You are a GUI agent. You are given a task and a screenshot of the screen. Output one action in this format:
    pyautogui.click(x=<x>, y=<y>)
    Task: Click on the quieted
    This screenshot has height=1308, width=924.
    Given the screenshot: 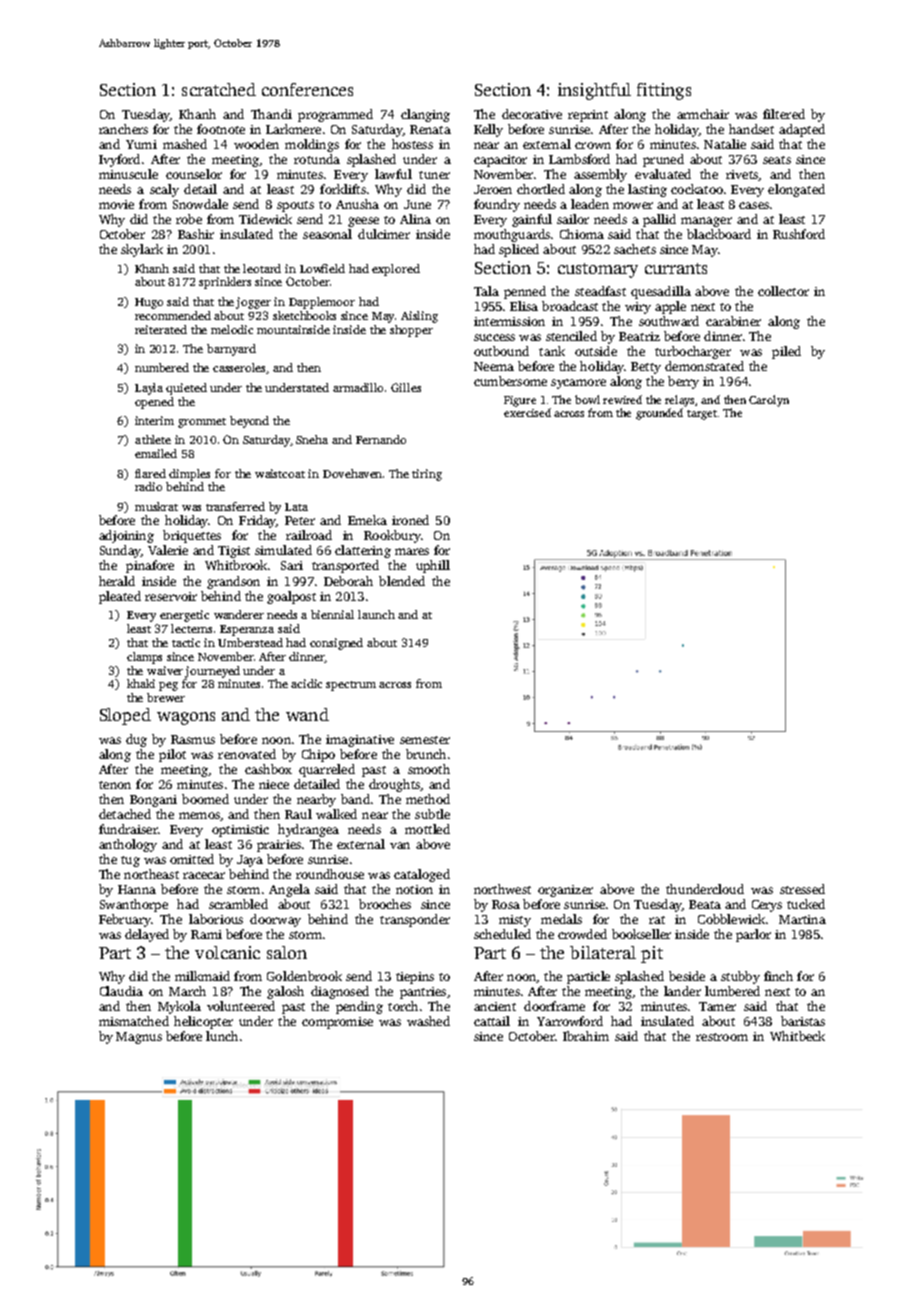 What is the action you would take?
    pyautogui.click(x=186, y=389)
